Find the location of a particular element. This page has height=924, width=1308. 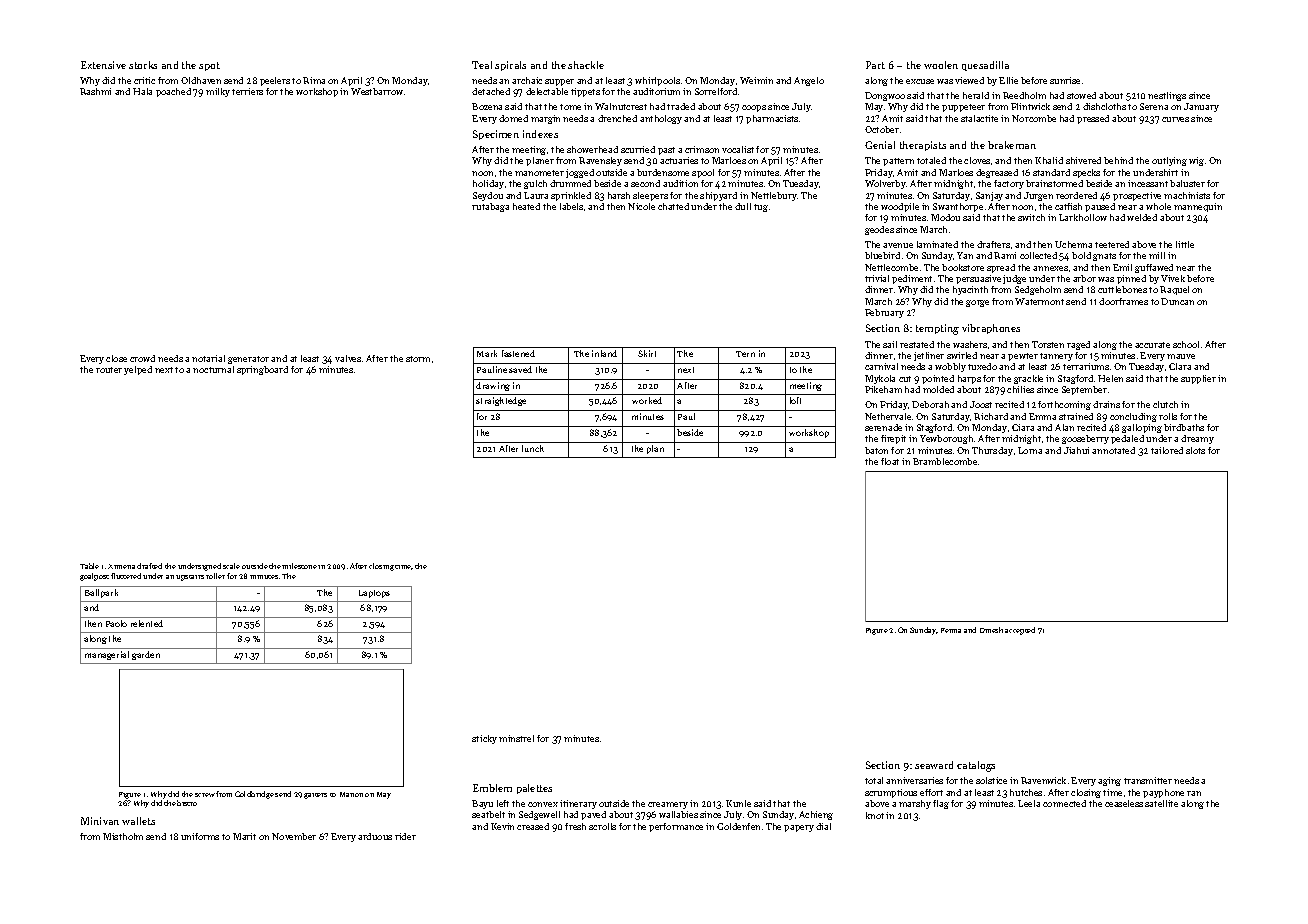

spirals is located at coordinates (510, 66).
